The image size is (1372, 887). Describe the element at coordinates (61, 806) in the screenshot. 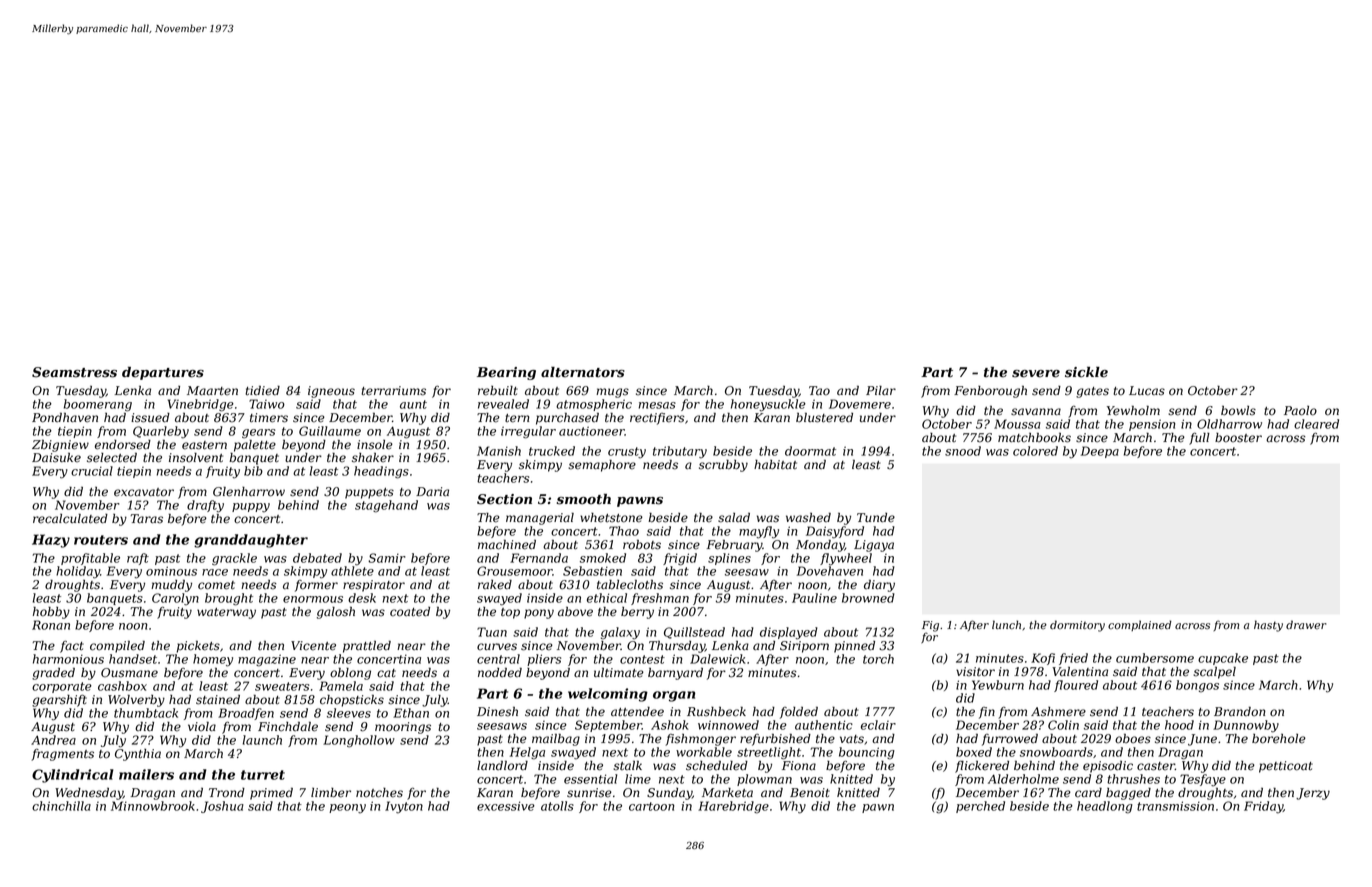

I see `chinchilla` at that location.
